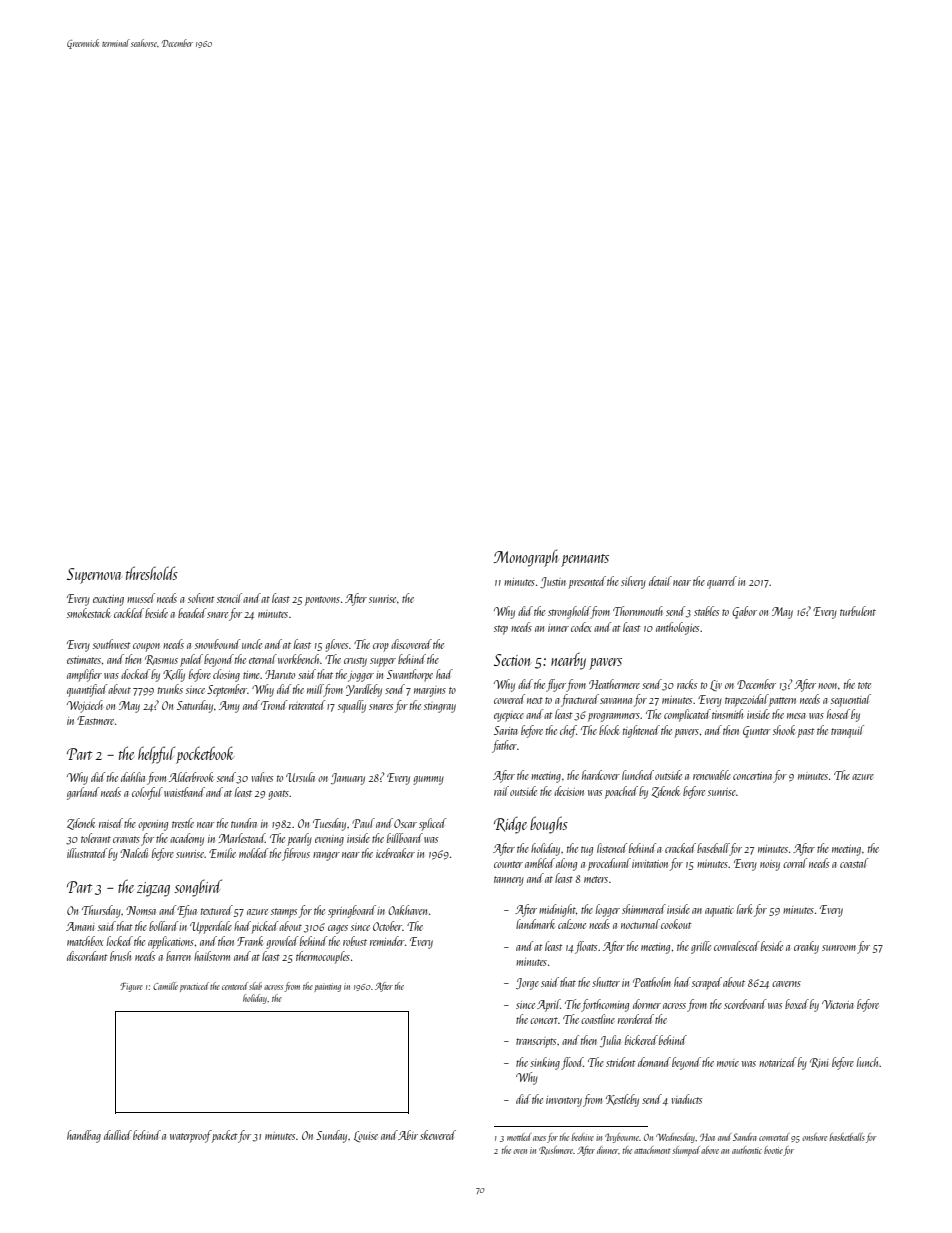  Describe the element at coordinates (191, 1136) in the image. I see `waterproof` at that location.
